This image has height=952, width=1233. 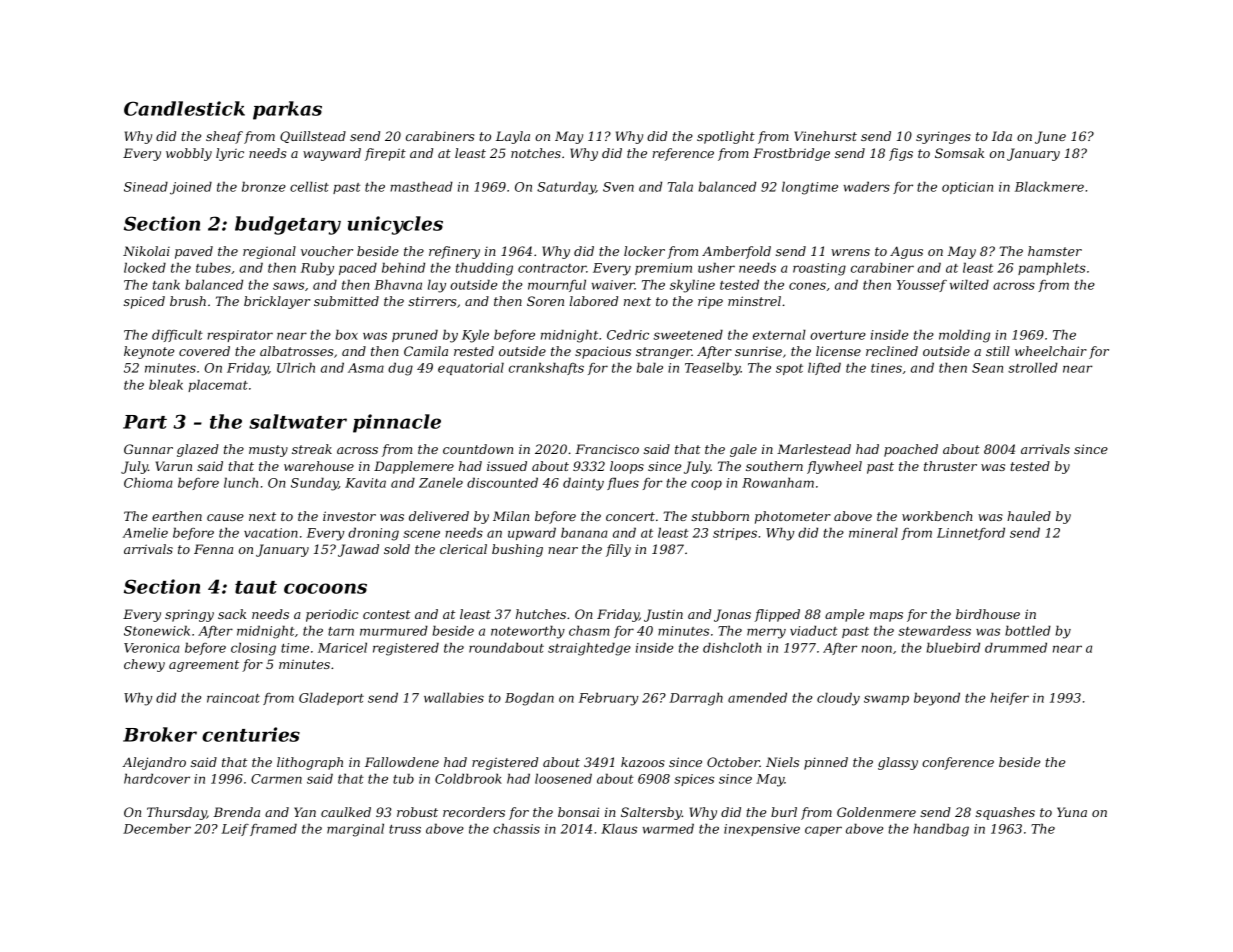 I want to click on reference, so click(x=683, y=154).
